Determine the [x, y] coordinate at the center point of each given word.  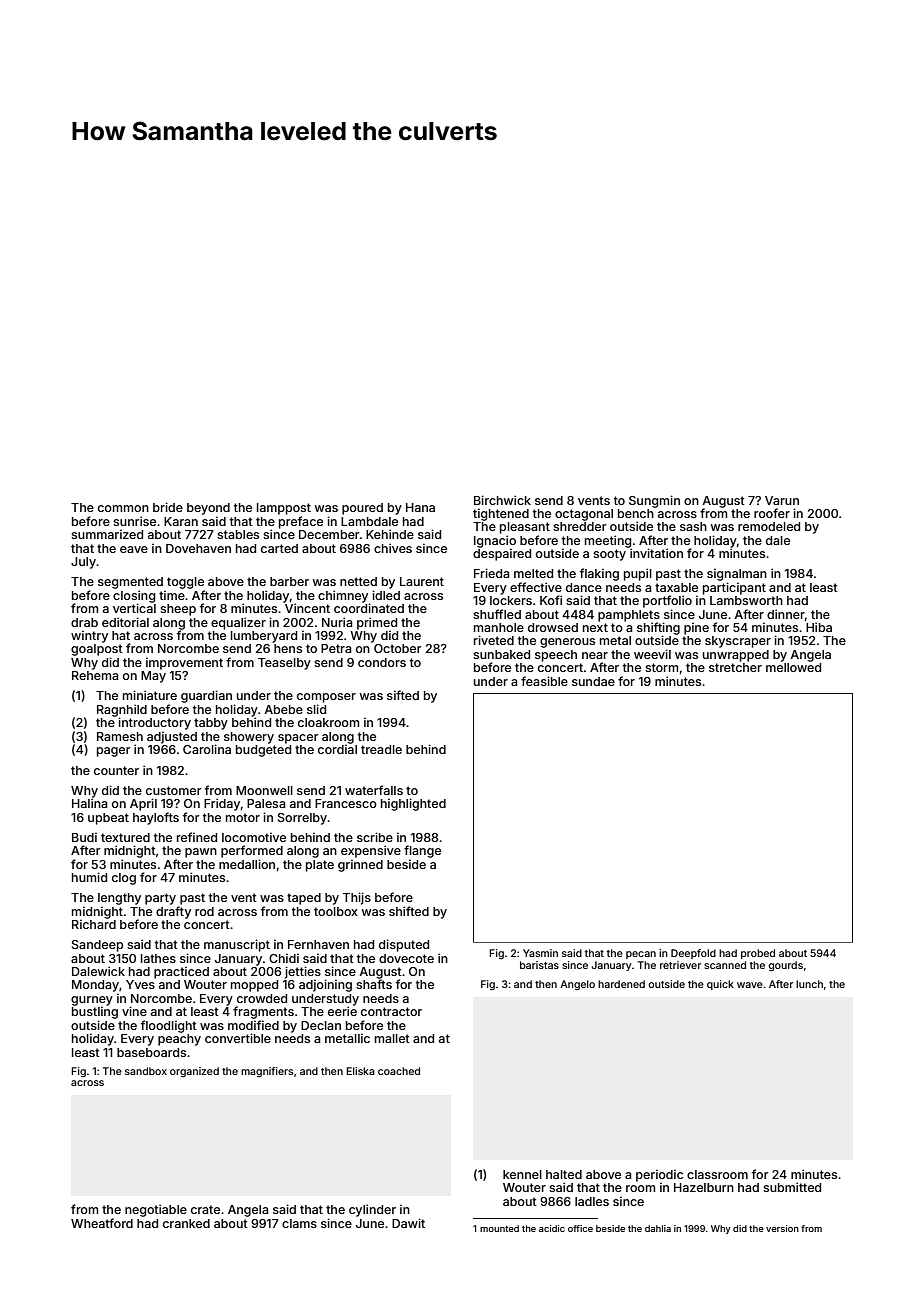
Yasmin [540, 953]
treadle [381, 749]
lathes [158, 958]
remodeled [769, 526]
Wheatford [102, 1223]
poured [362, 509]
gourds [786, 966]
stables [238, 534]
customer [174, 790]
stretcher [735, 667]
